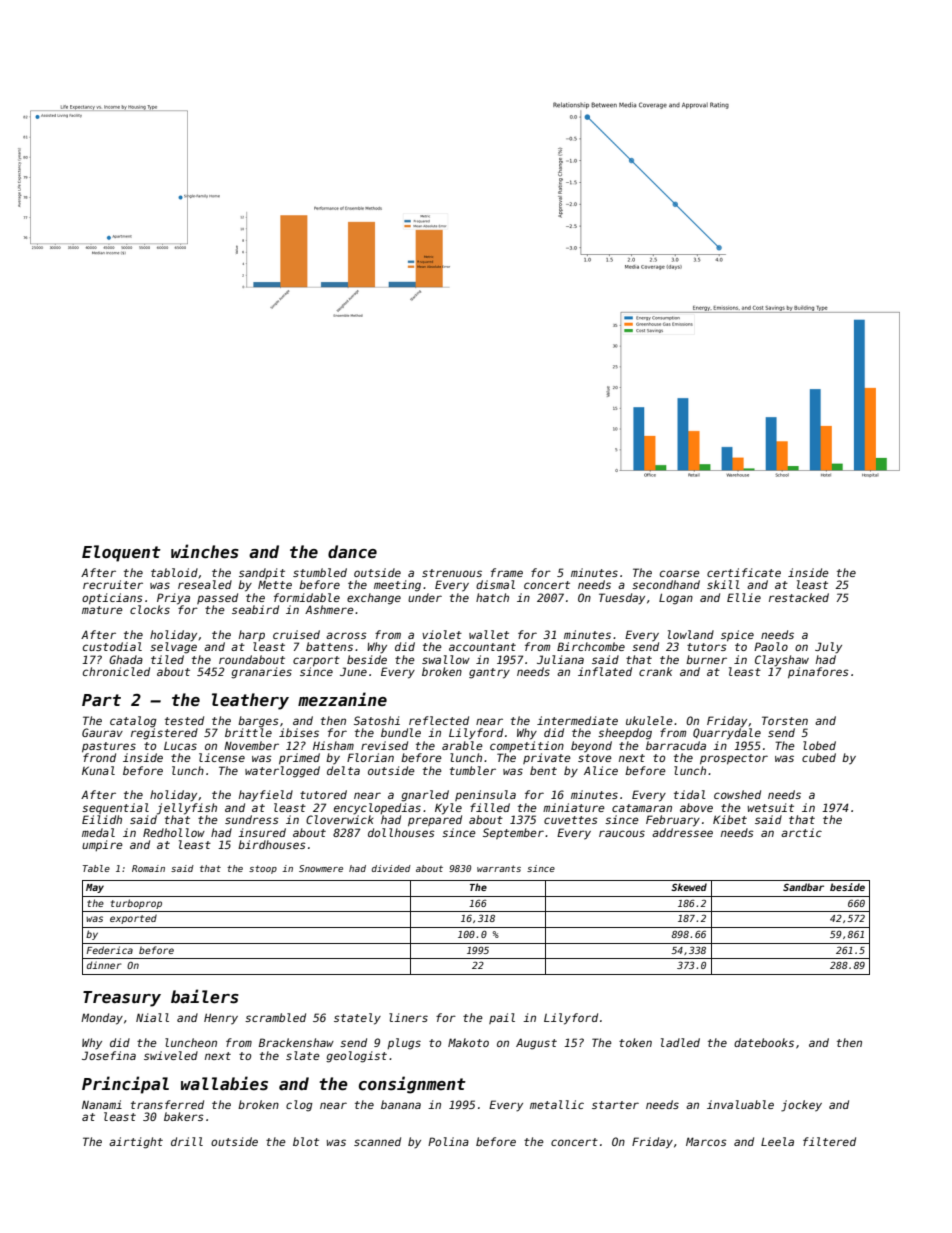  What do you see at coordinates (255, 609) in the document?
I see `seabird` at bounding box center [255, 609].
